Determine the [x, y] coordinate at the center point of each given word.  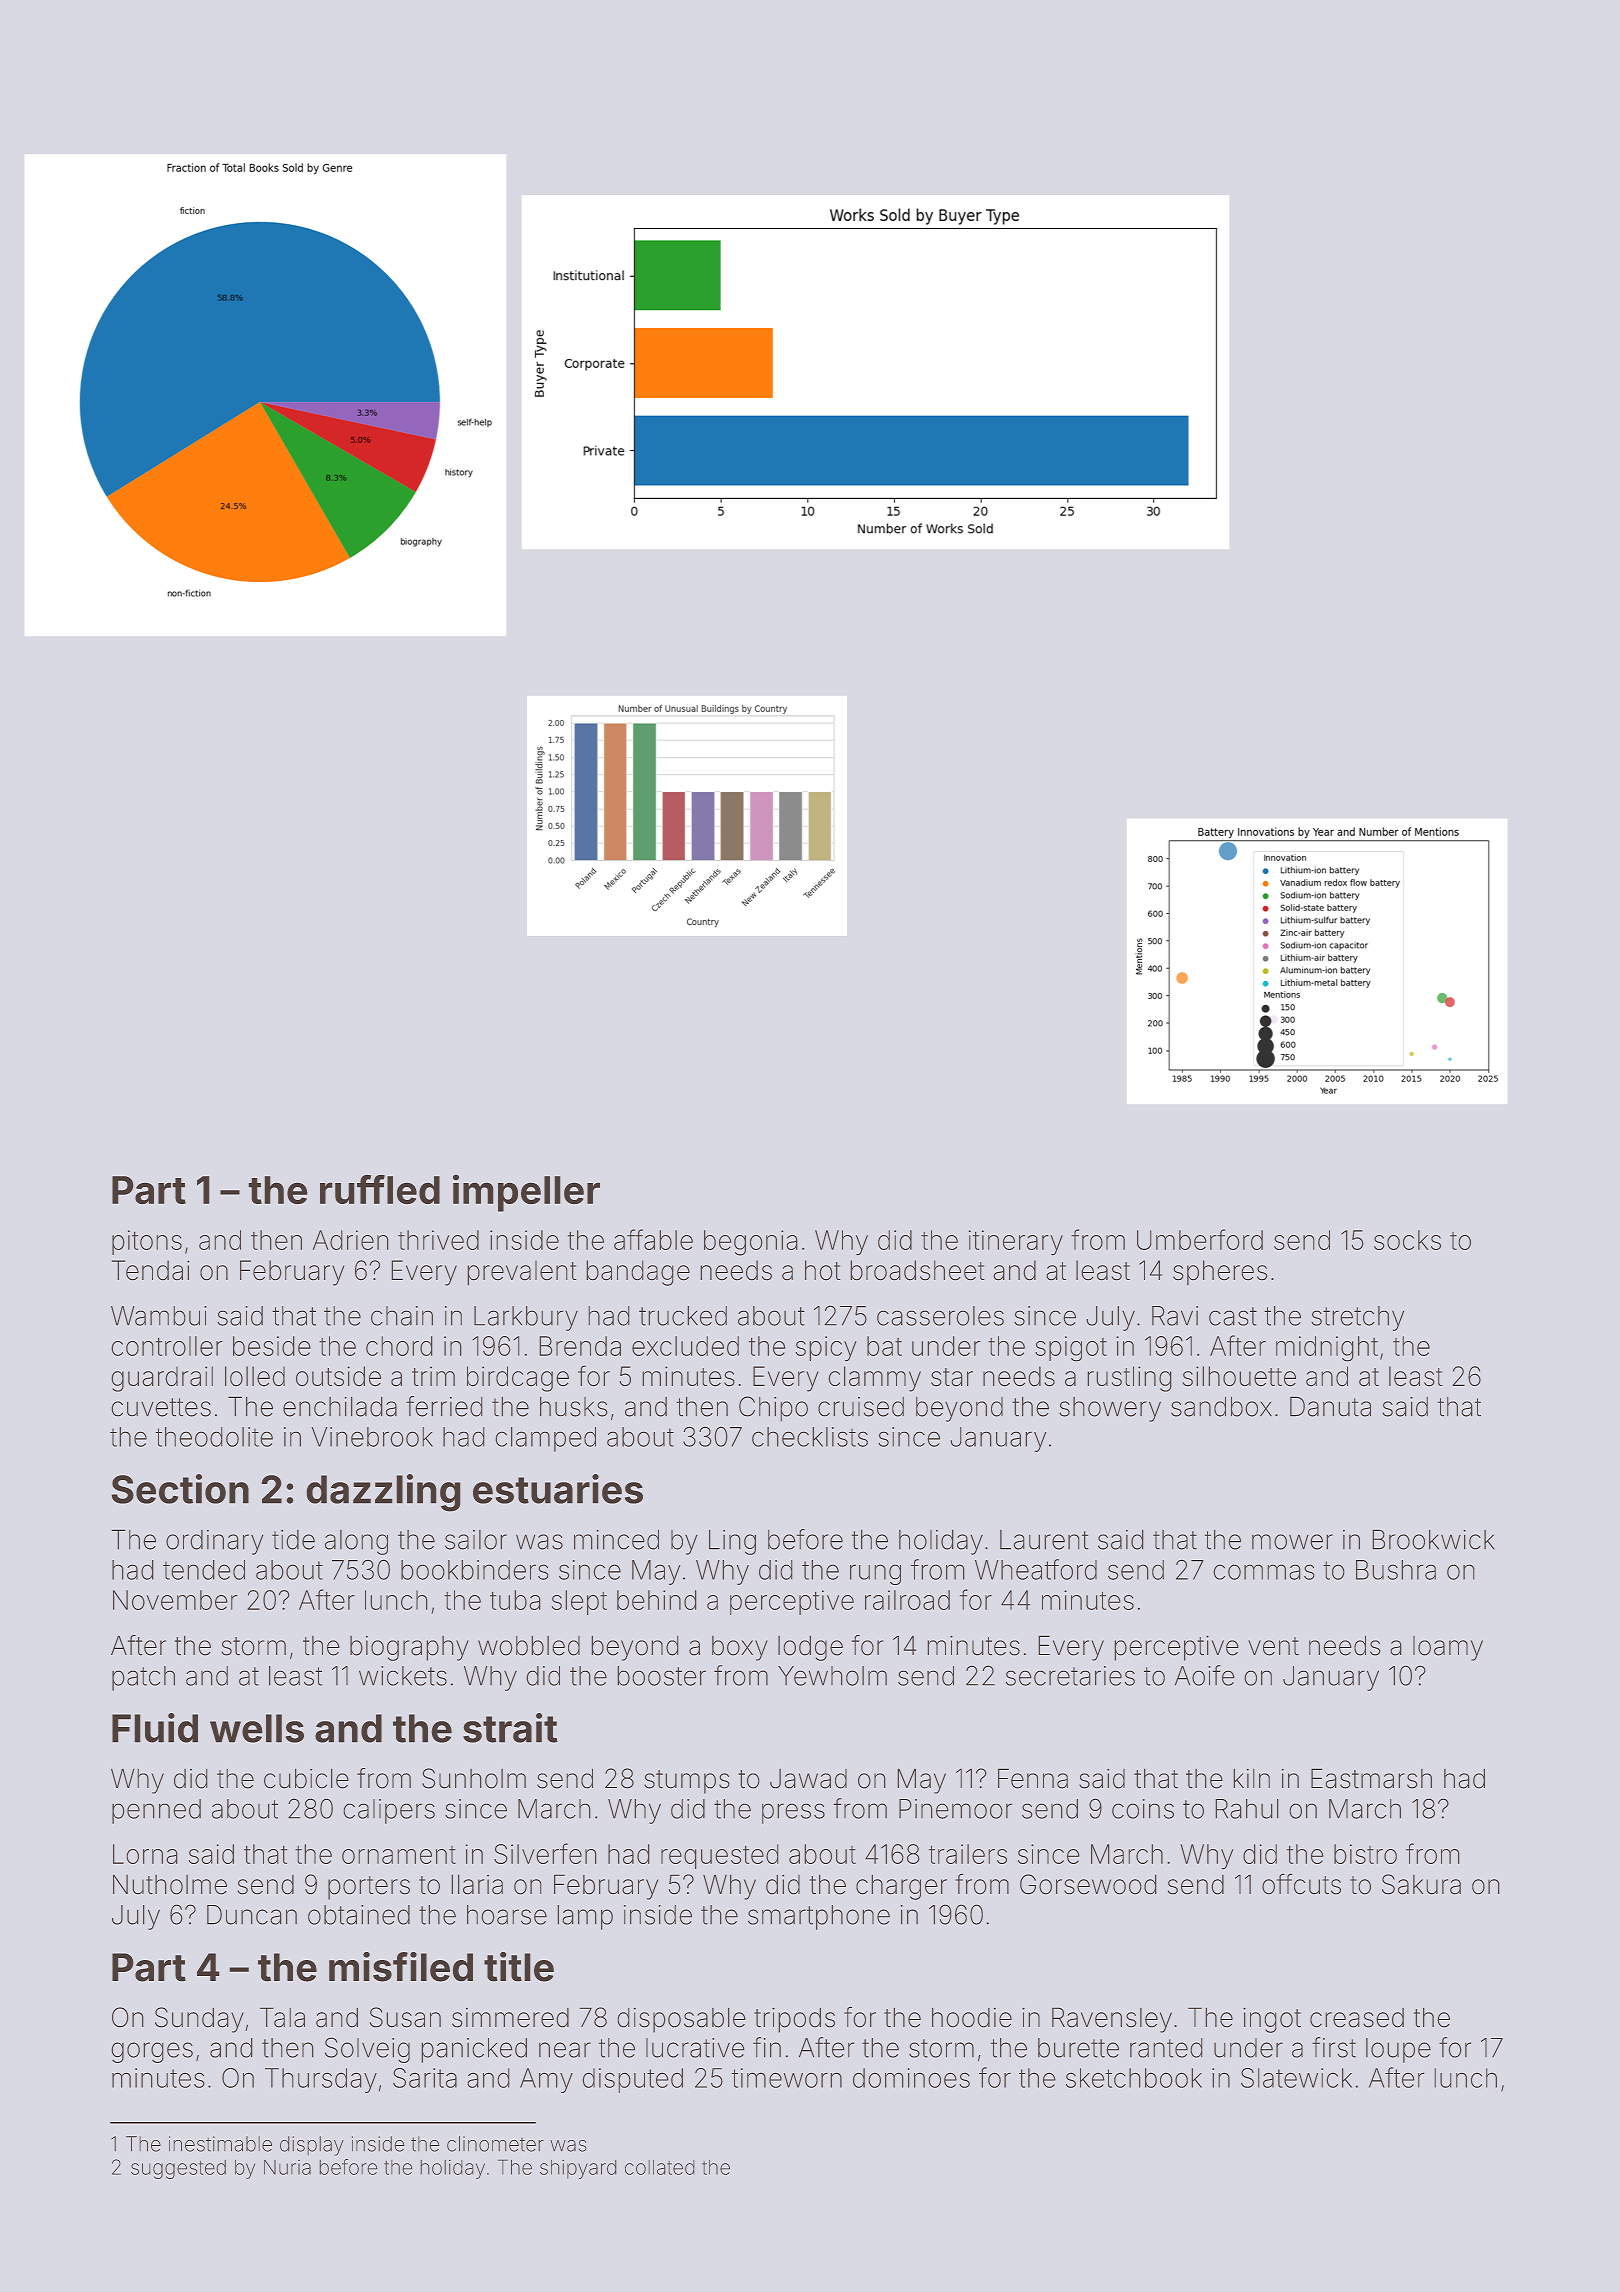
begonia [751, 1243]
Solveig [367, 2050]
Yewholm [832, 1676]
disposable [681, 2020]
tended [204, 1570]
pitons [147, 1242]
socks [1407, 1240]
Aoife [1205, 1675]
